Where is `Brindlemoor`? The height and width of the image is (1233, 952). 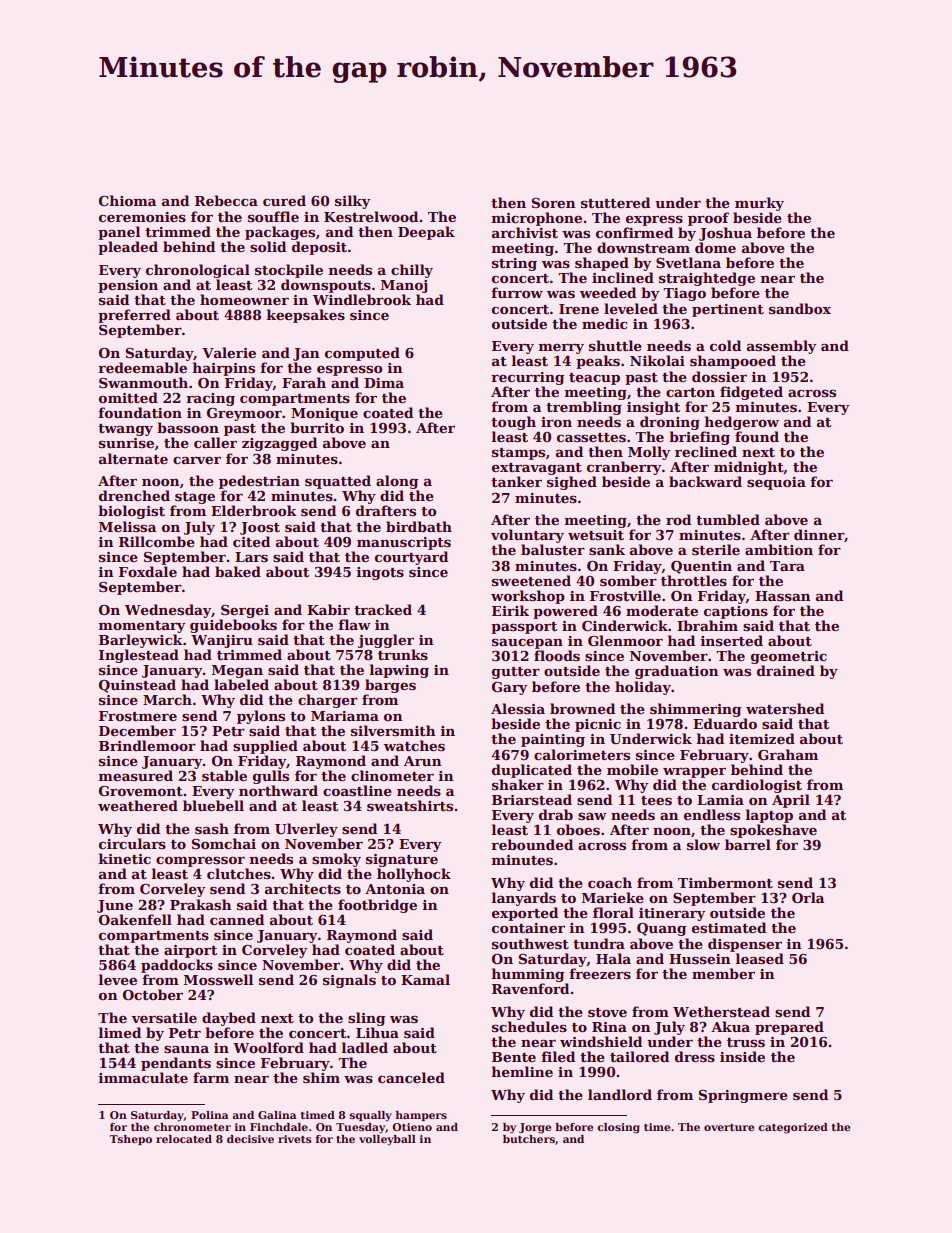
Brindlemoor is located at coordinates (147, 745).
